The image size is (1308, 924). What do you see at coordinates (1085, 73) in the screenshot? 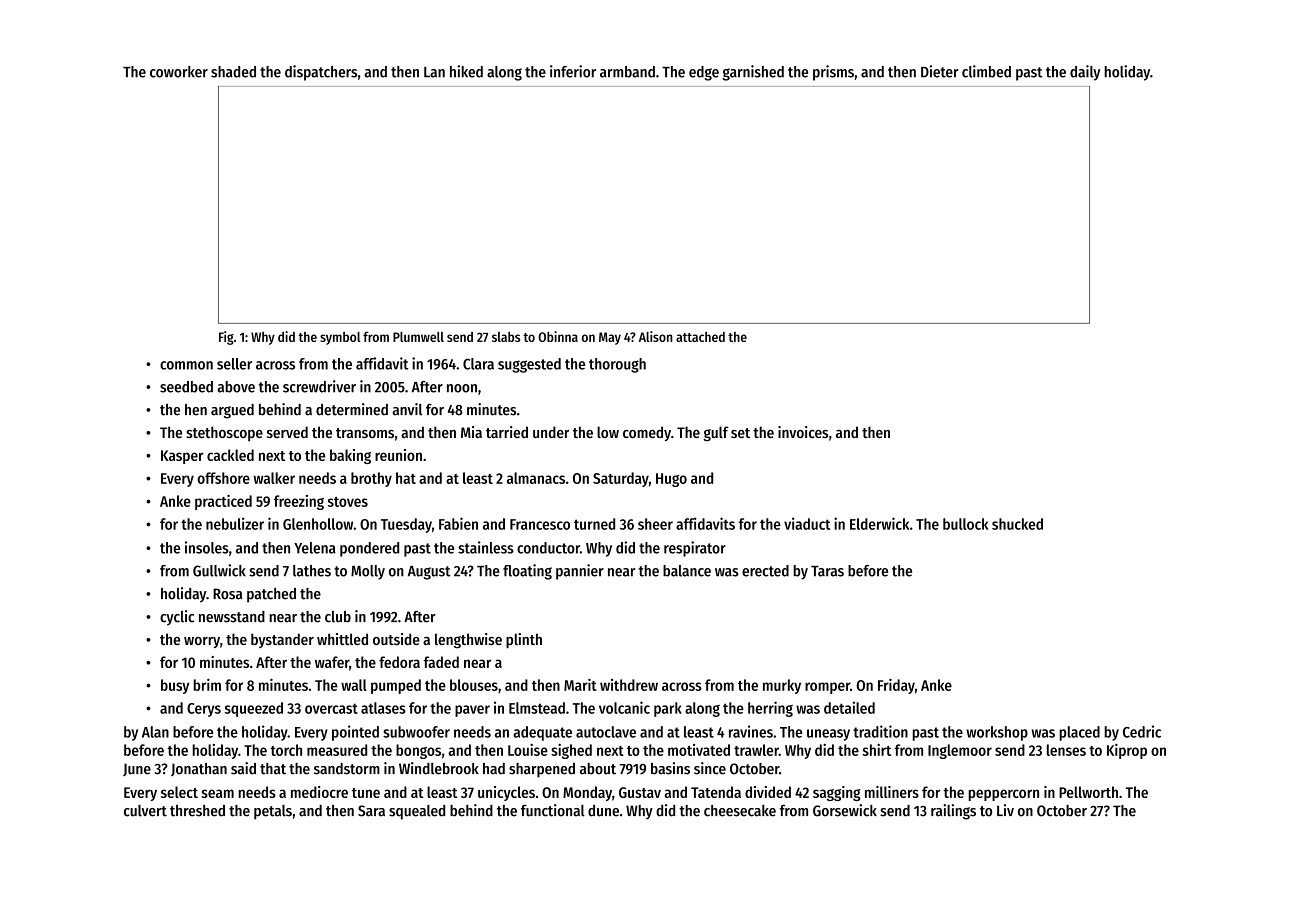
I see `daily` at bounding box center [1085, 73].
